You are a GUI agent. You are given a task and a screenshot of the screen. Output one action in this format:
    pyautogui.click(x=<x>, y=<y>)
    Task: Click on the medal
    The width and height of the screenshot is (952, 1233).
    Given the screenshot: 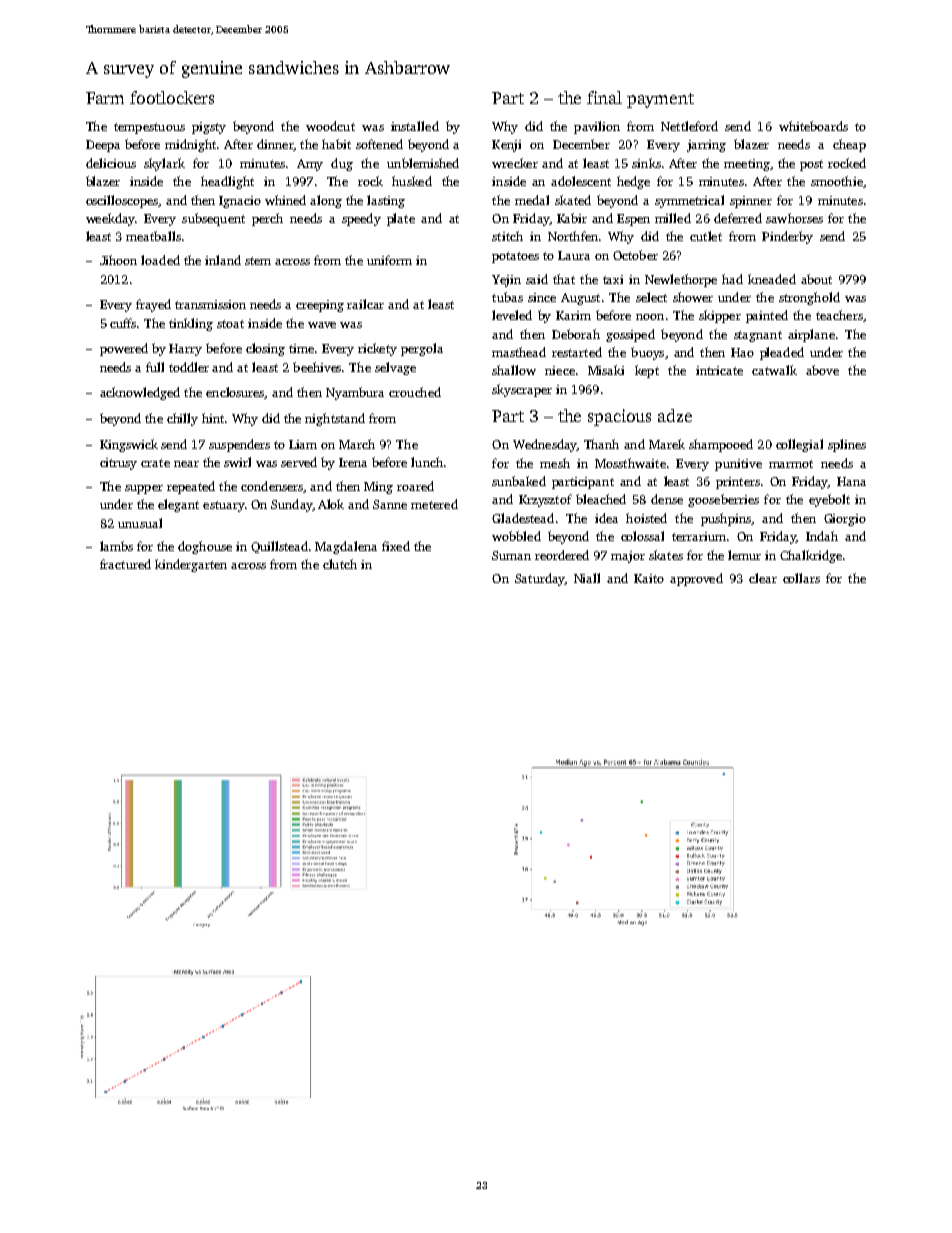 What is the action you would take?
    pyautogui.click(x=532, y=200)
